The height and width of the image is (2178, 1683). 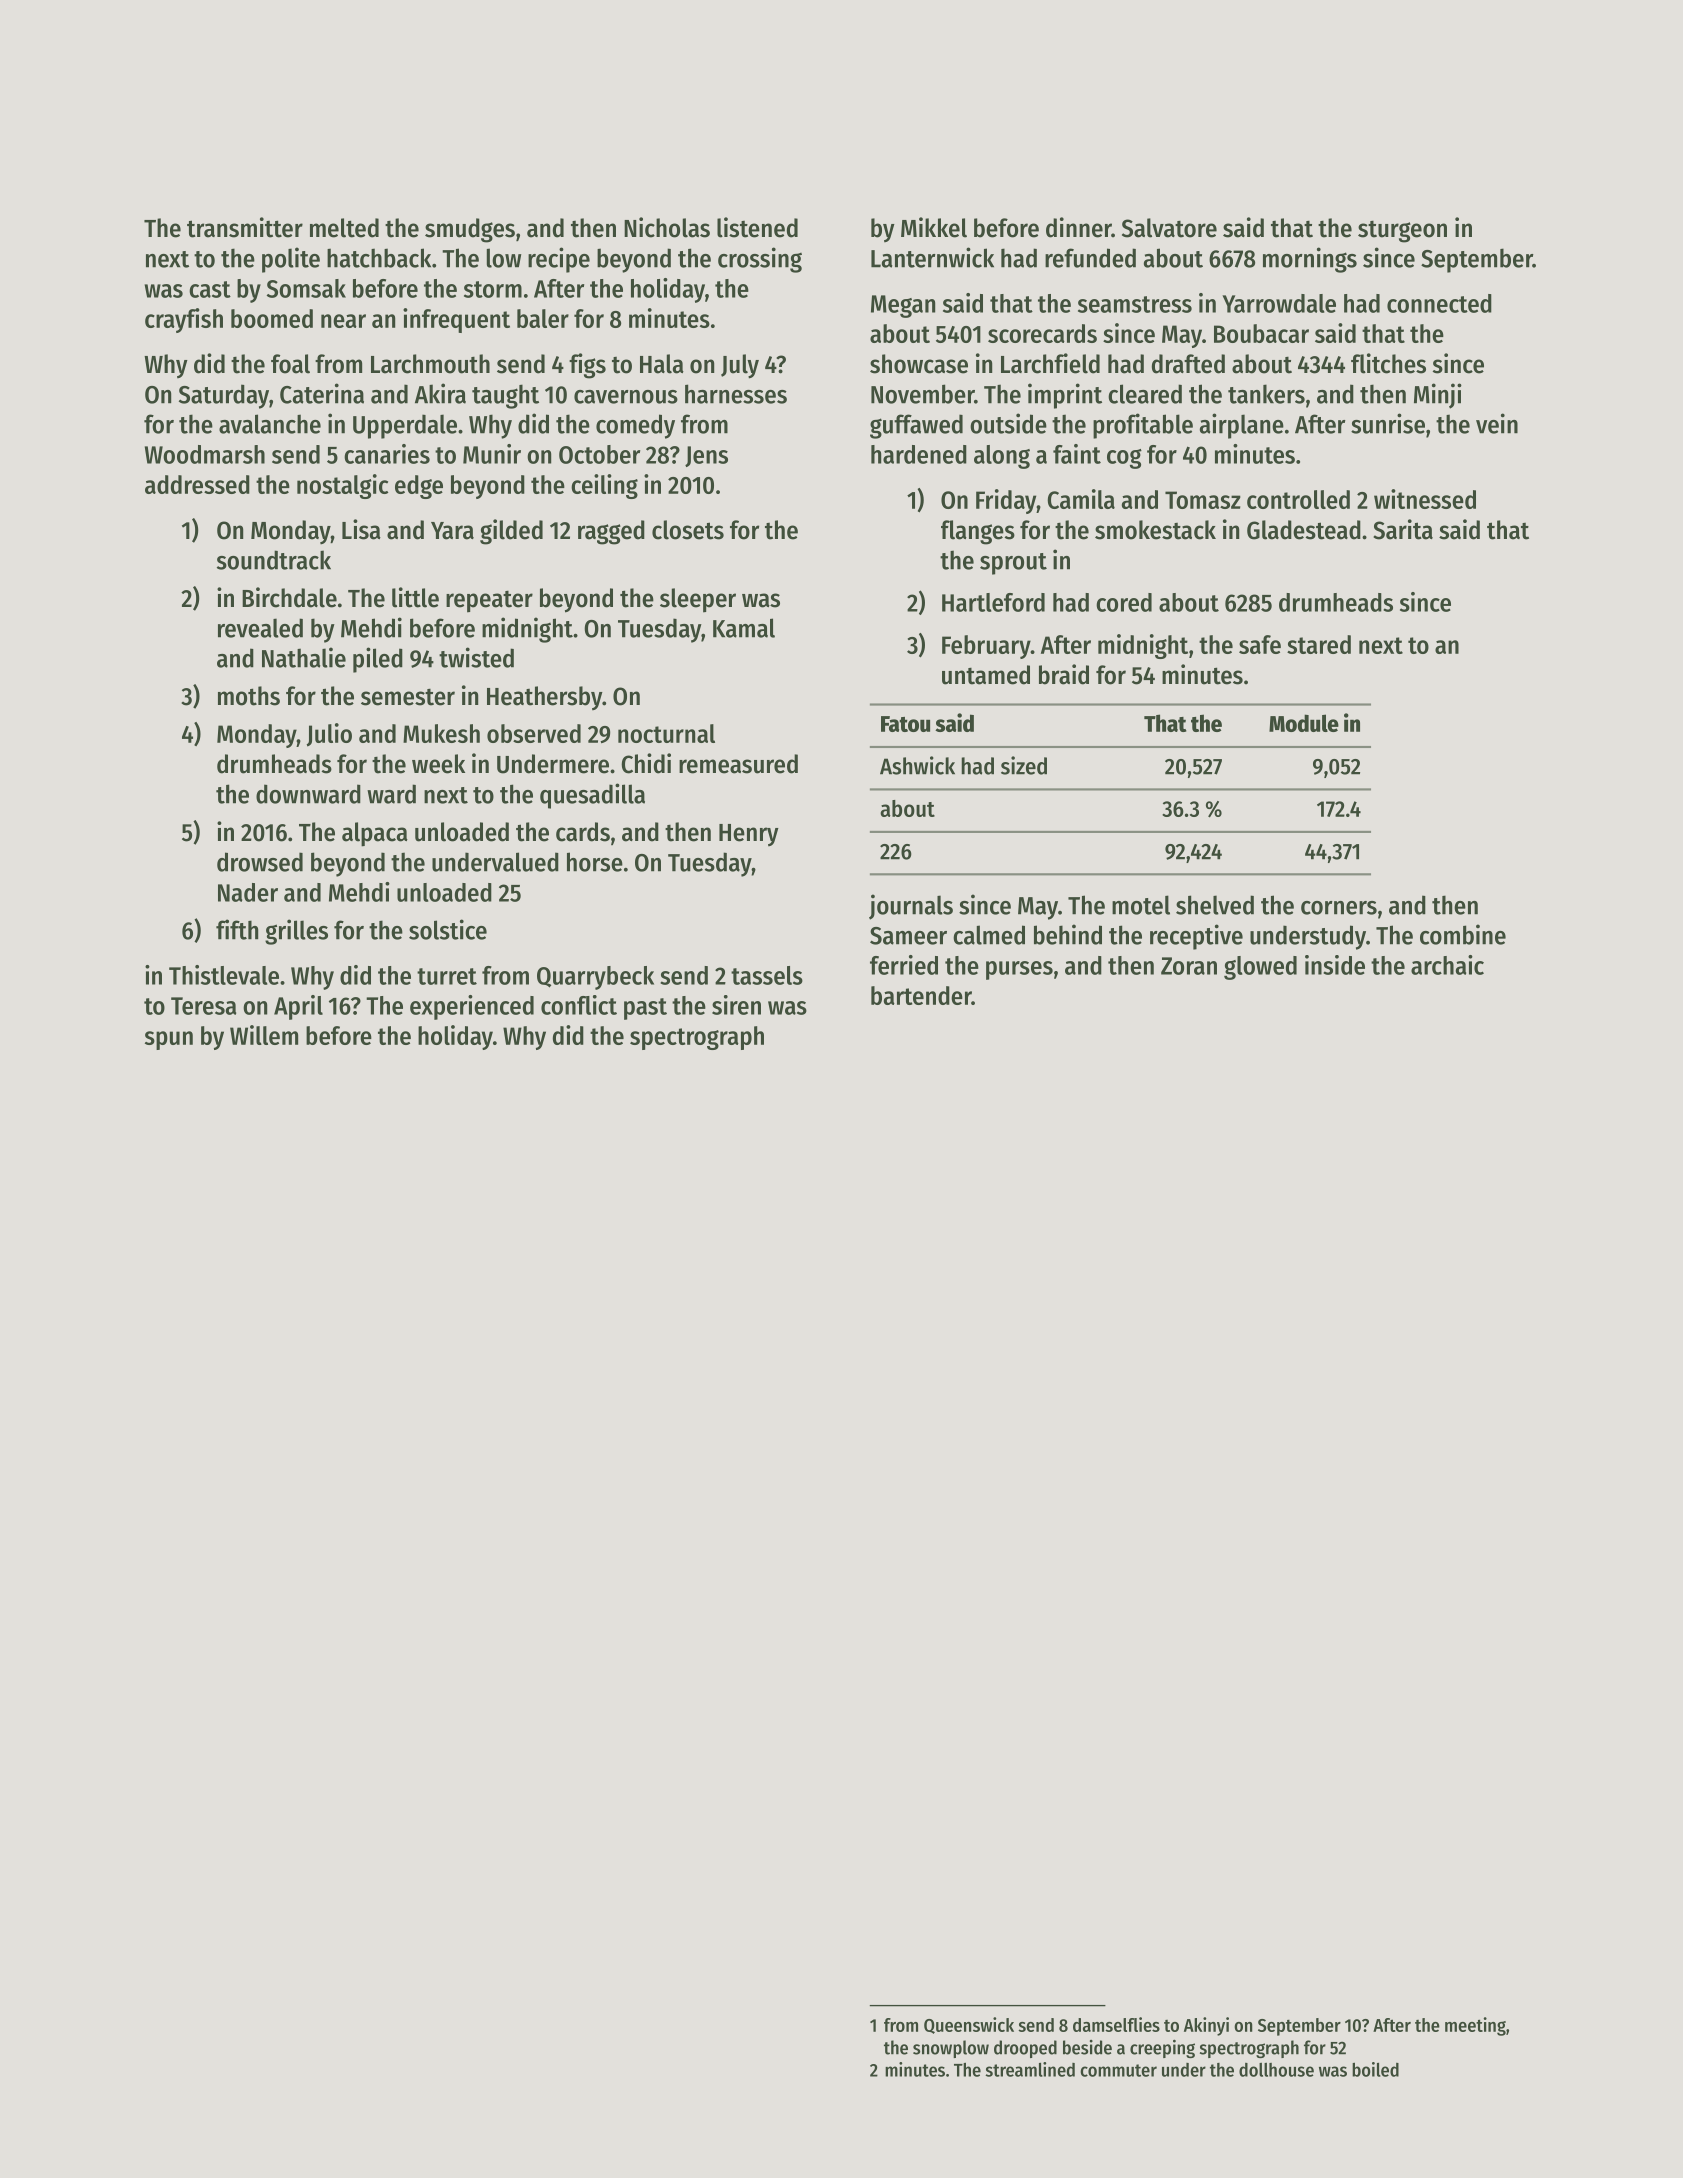 I want to click on crayfish, so click(x=184, y=320).
